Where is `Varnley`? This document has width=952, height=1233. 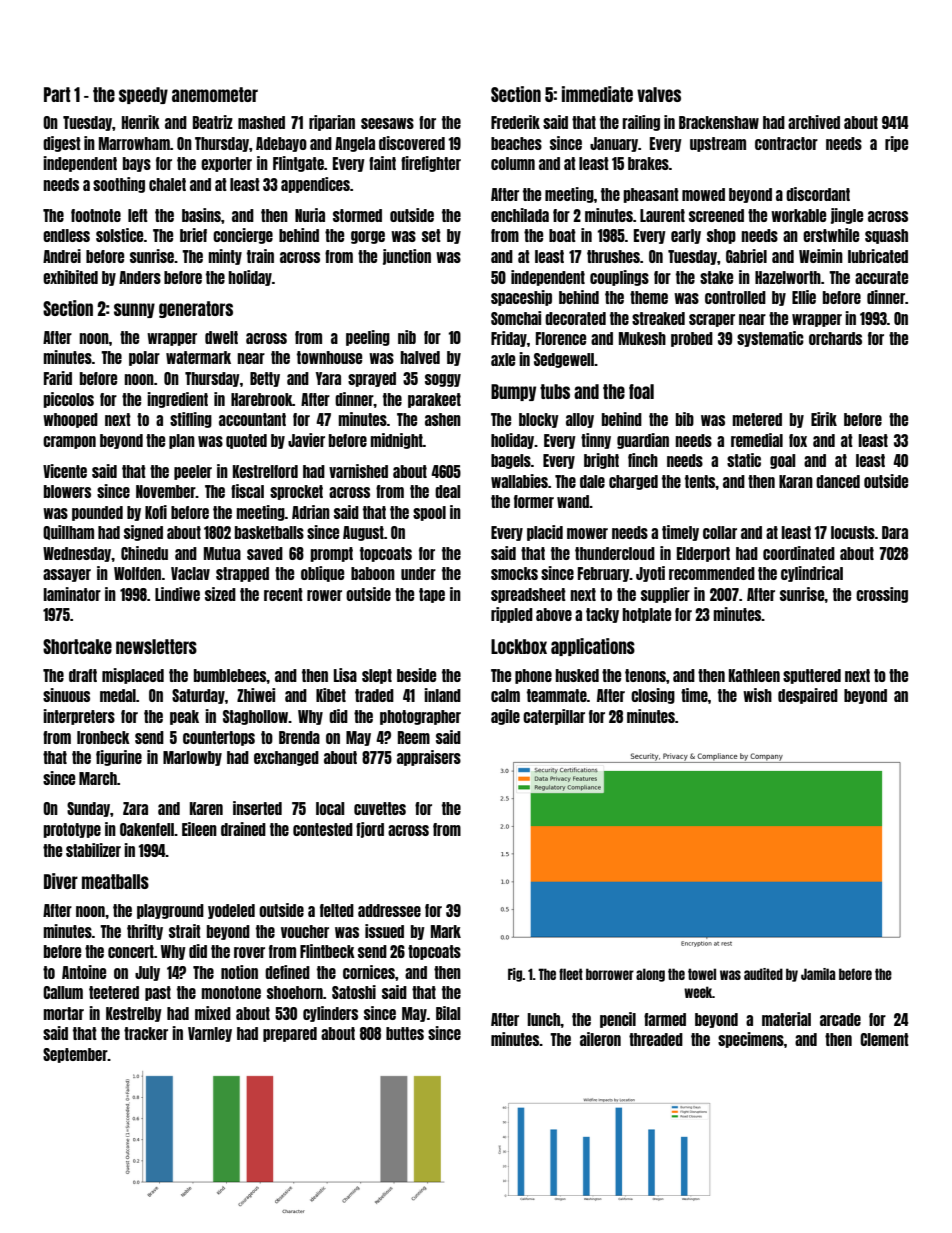 Varnley is located at coordinates (210, 1034).
